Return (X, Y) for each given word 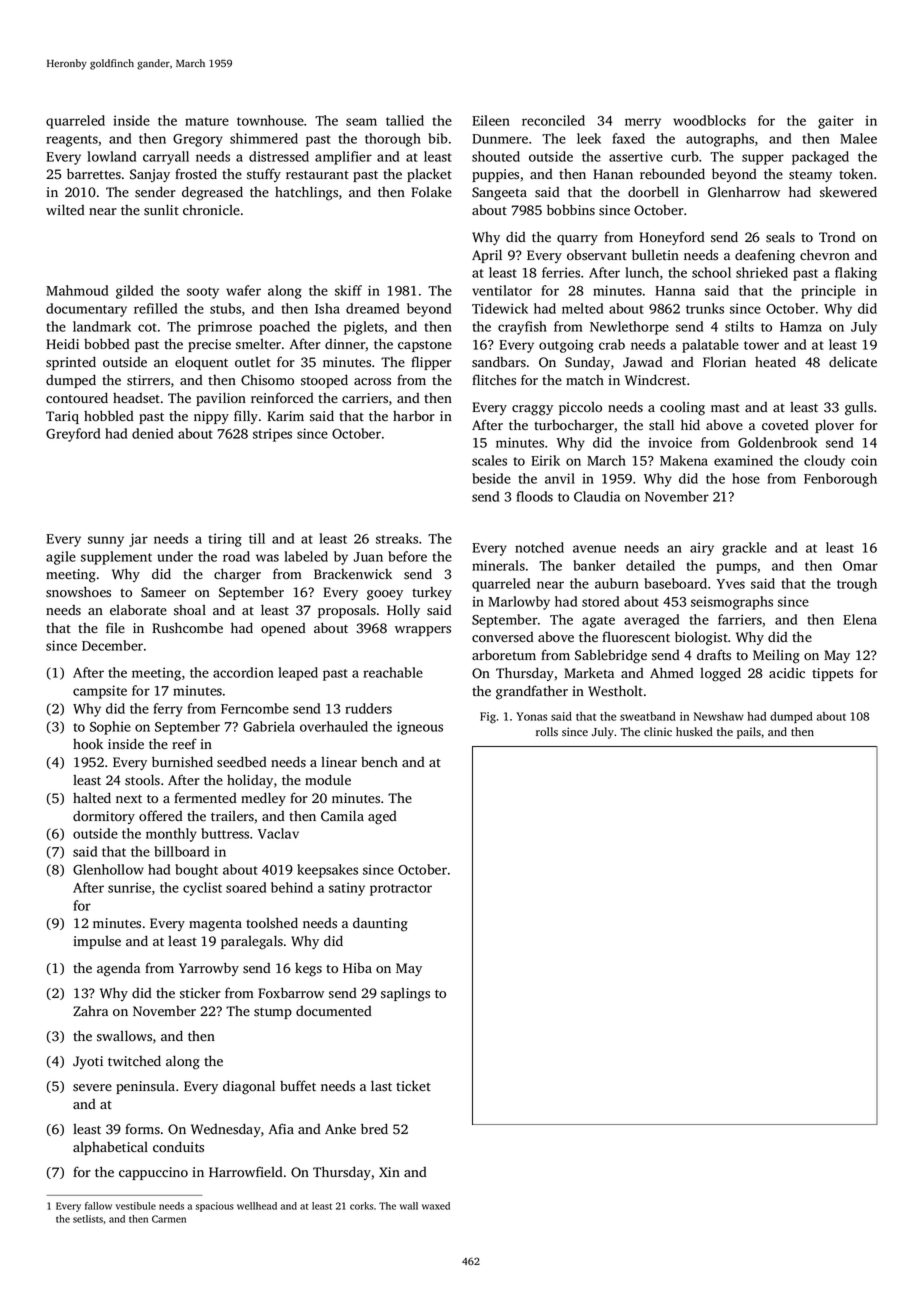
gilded (134, 292)
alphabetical (110, 1148)
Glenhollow (108, 869)
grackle (744, 549)
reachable (393, 672)
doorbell (653, 192)
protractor (401, 890)
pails (749, 733)
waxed (436, 1206)
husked (694, 731)
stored (600, 601)
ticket (413, 1085)
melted (582, 308)
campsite (100, 692)
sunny (106, 541)
